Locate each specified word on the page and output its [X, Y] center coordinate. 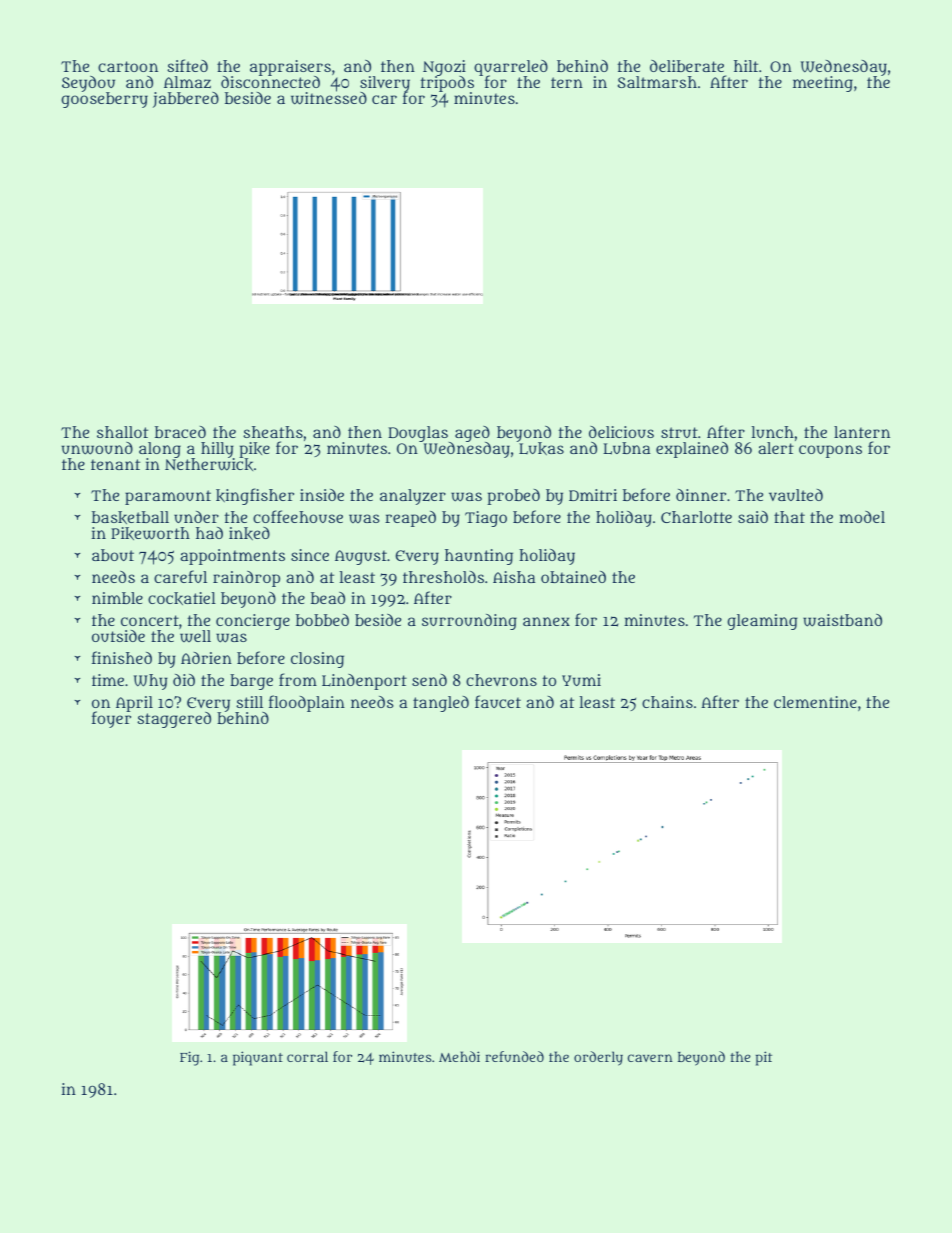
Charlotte [696, 517]
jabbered [186, 100]
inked [249, 534]
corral [307, 1056]
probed [513, 497]
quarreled [511, 68]
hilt [746, 66]
